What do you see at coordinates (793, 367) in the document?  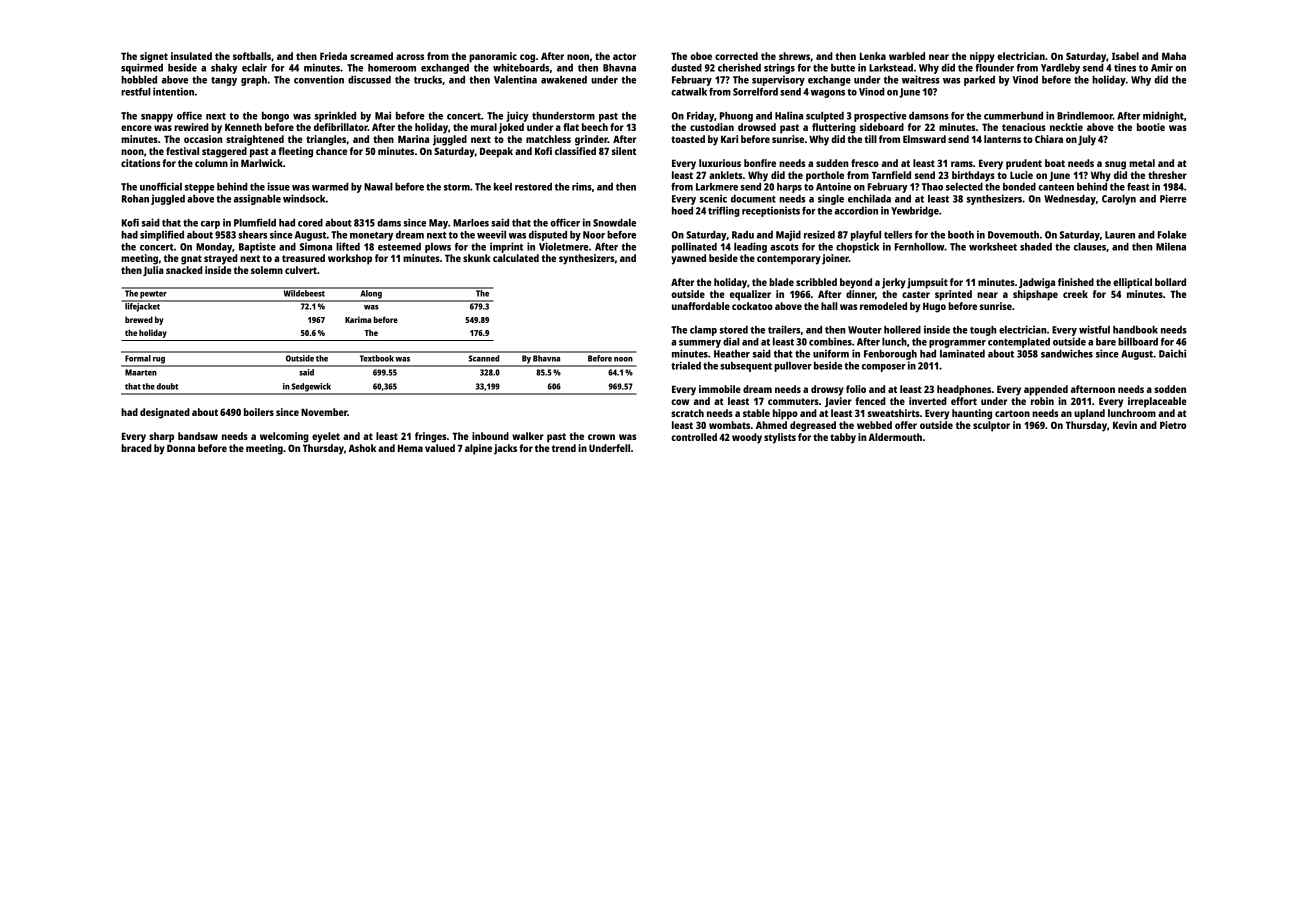 I see `pullover` at bounding box center [793, 367].
